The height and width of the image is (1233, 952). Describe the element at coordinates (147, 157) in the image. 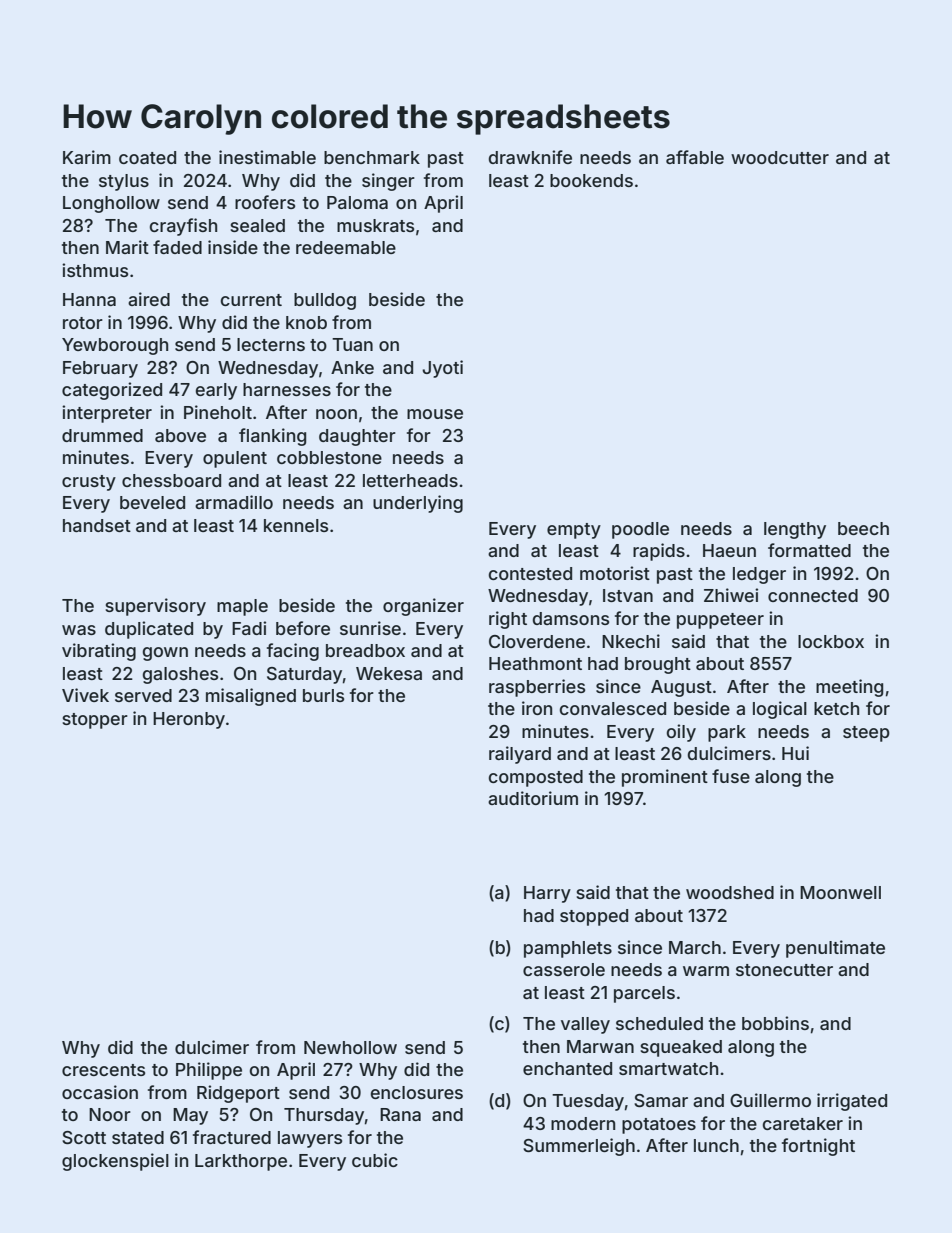

I see `coated` at that location.
